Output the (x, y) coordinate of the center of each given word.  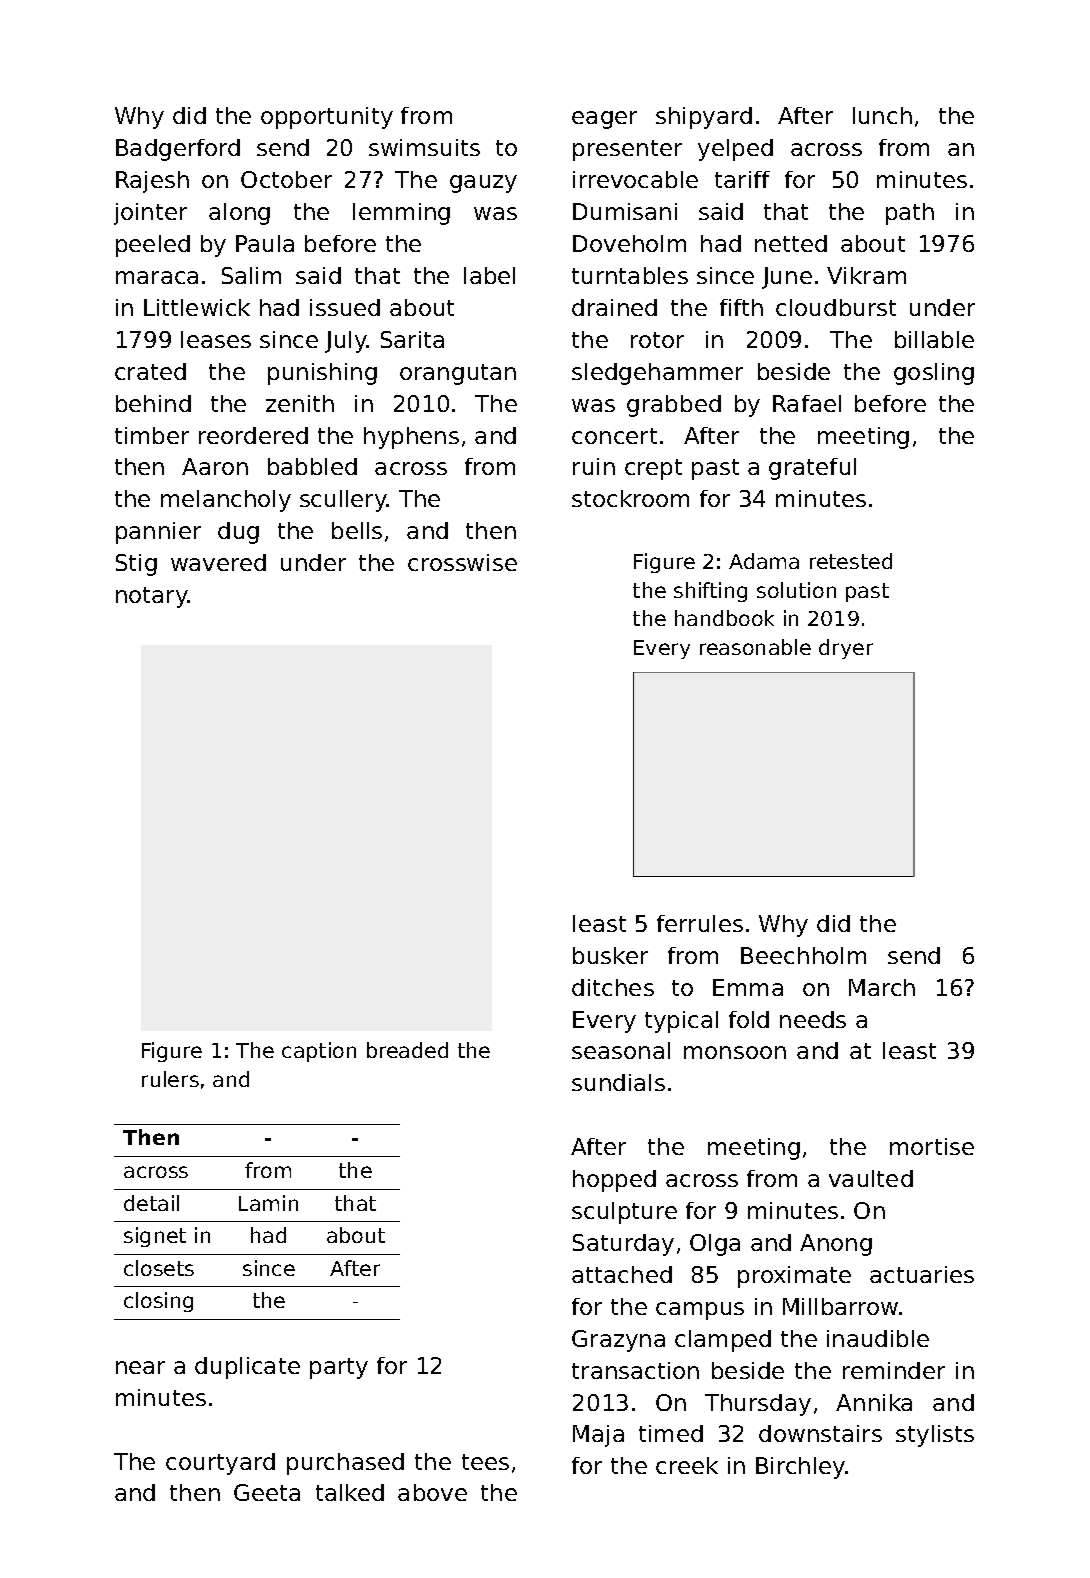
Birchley (801, 1468)
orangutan (458, 374)
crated (150, 371)
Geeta (267, 1492)
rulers (170, 1079)
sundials (618, 1082)
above (432, 1492)
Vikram (866, 275)
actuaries (922, 1274)
